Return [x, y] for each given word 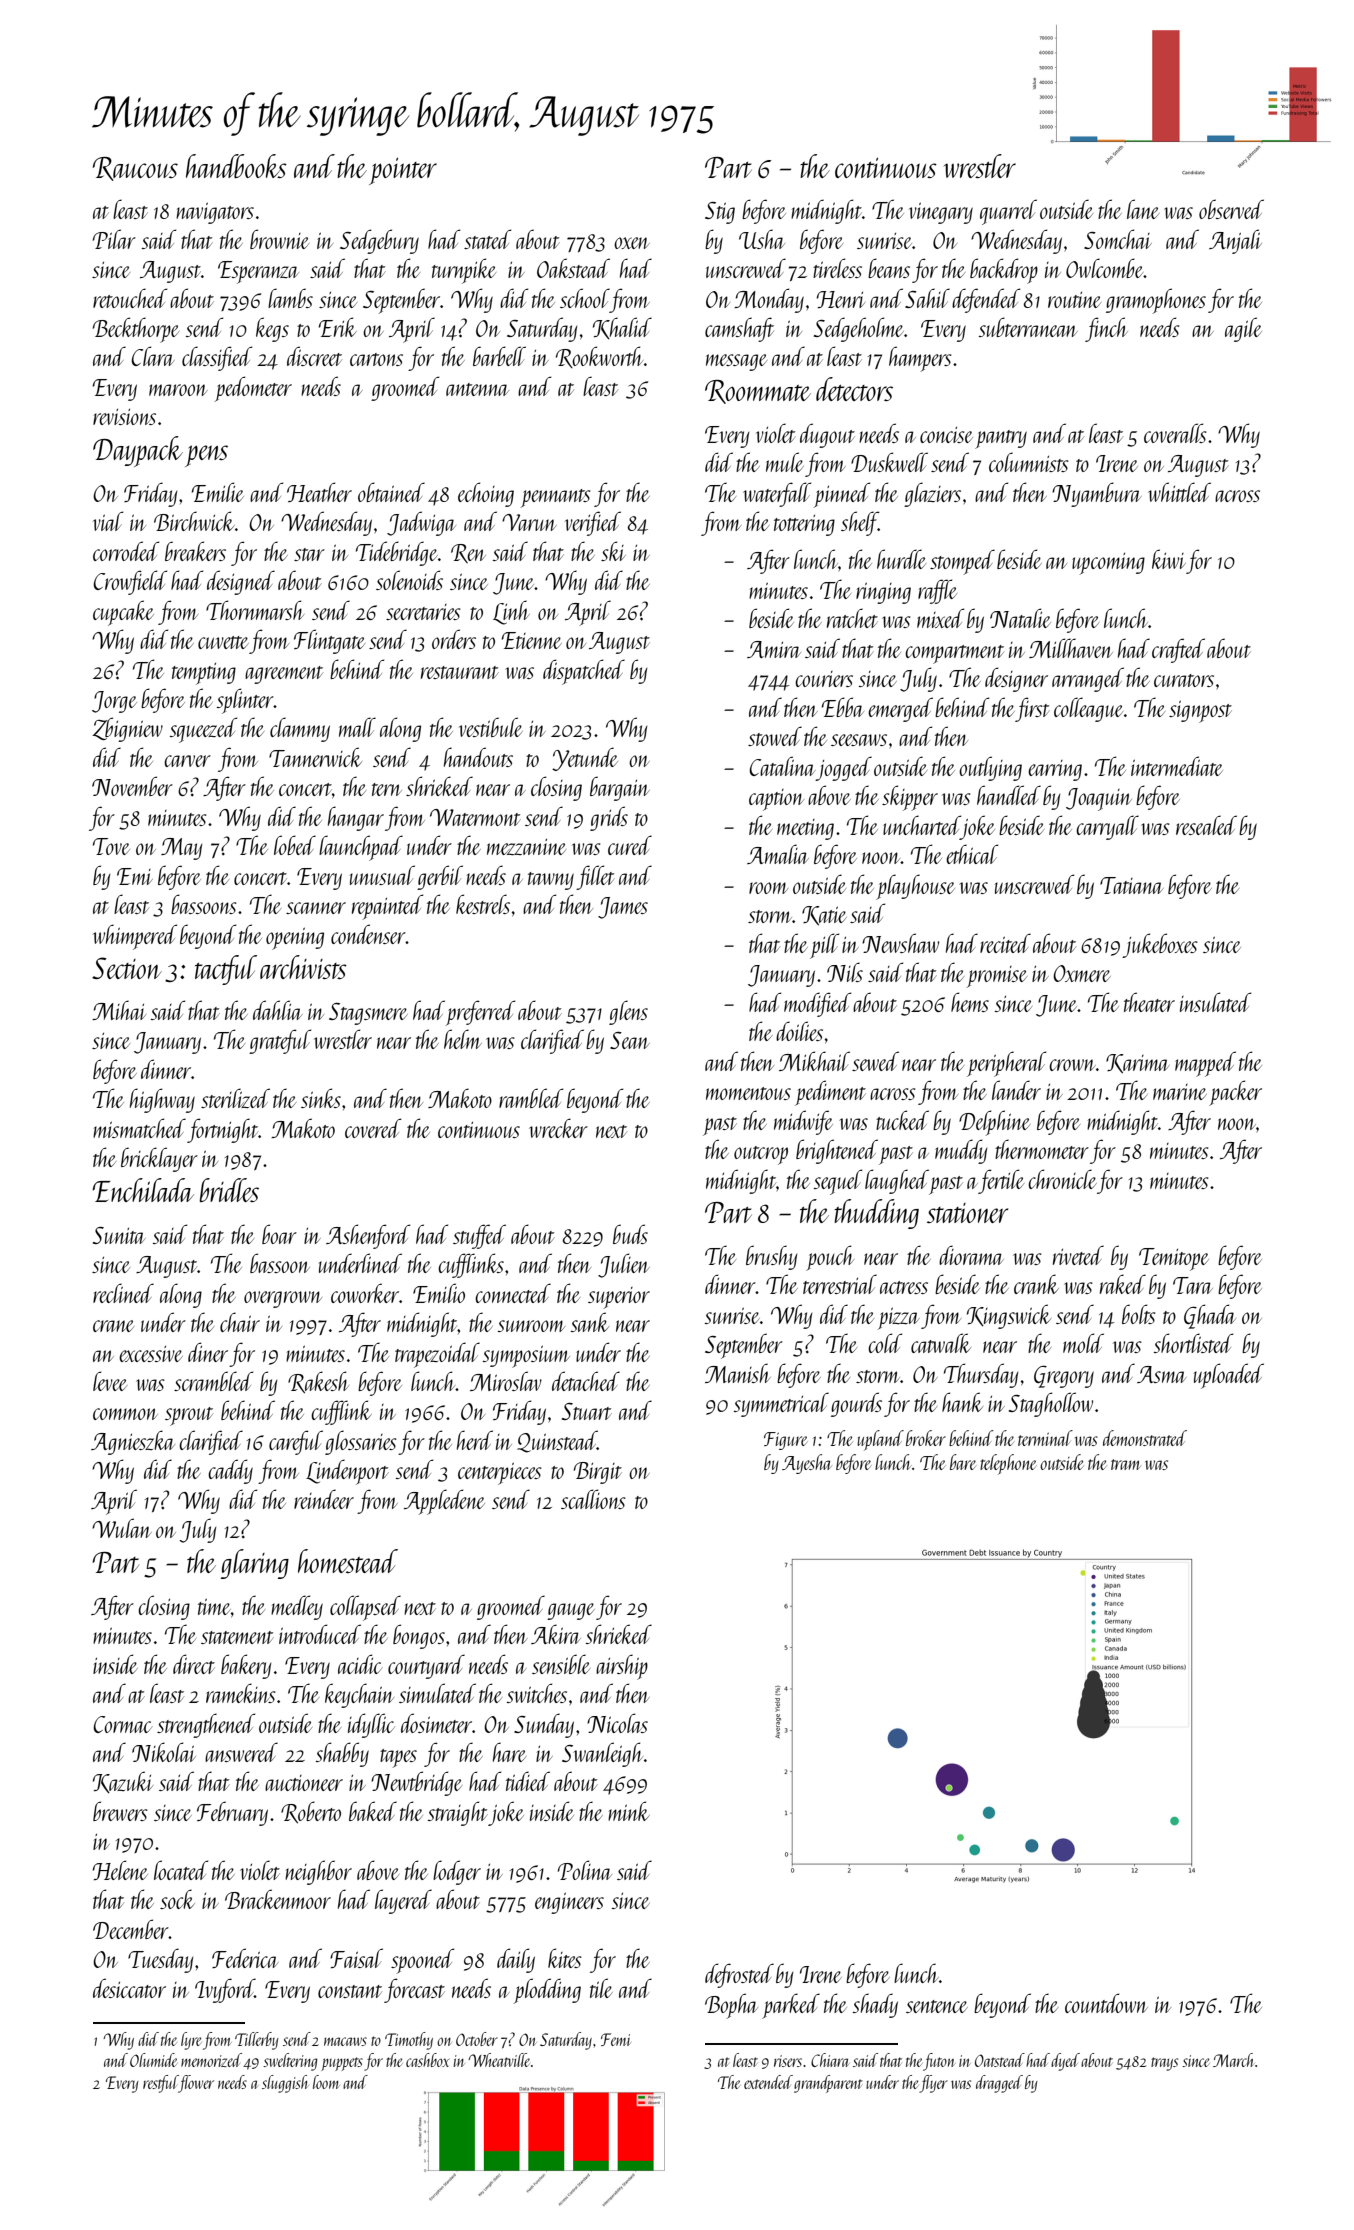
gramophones [1156, 301]
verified [593, 523]
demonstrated [1145, 1438]
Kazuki [123, 1782]
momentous [748, 1093]
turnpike [464, 271]
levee [110, 1381]
